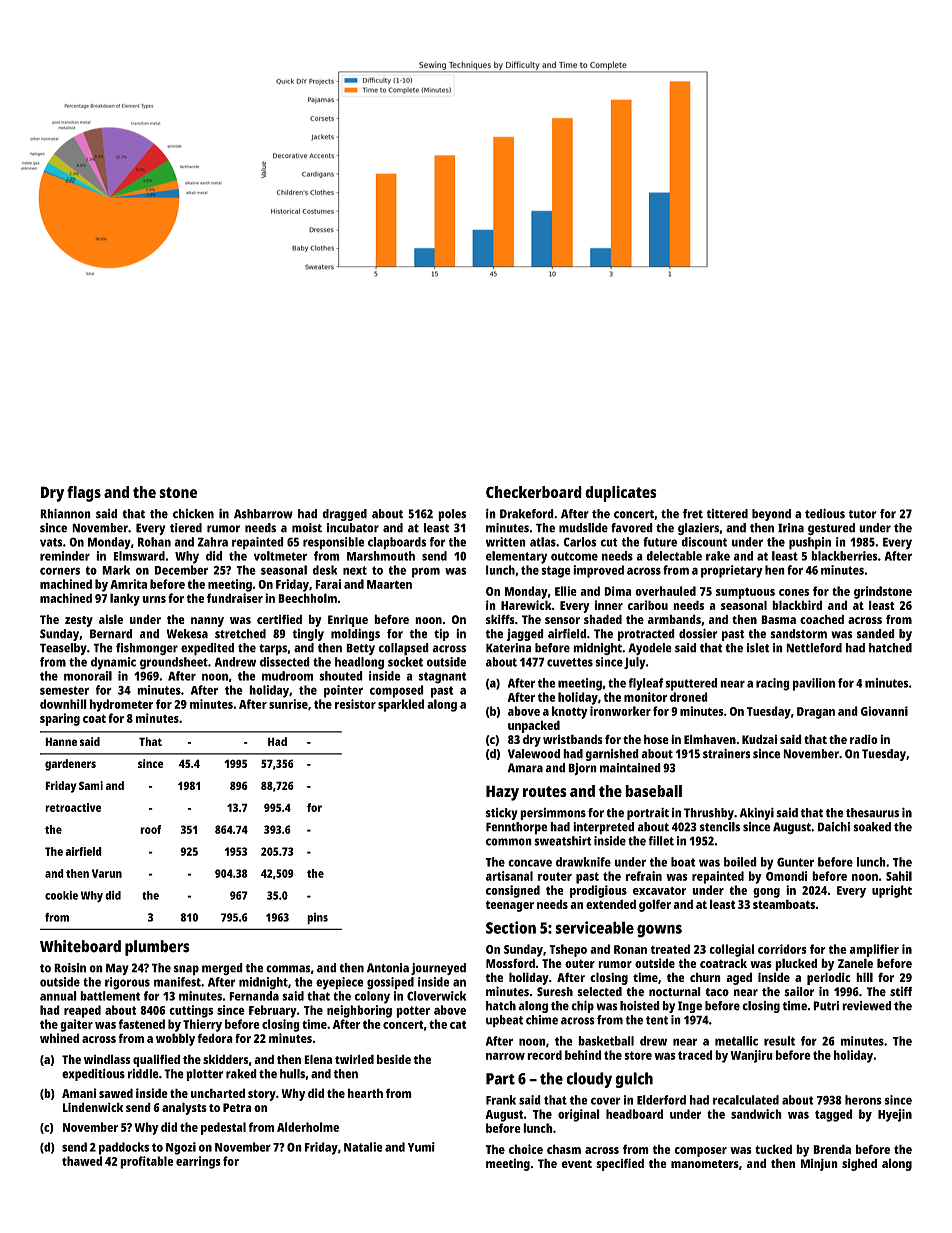 The width and height of the image is (952, 1233). What do you see at coordinates (156, 1060) in the image?
I see `qualified` at bounding box center [156, 1060].
